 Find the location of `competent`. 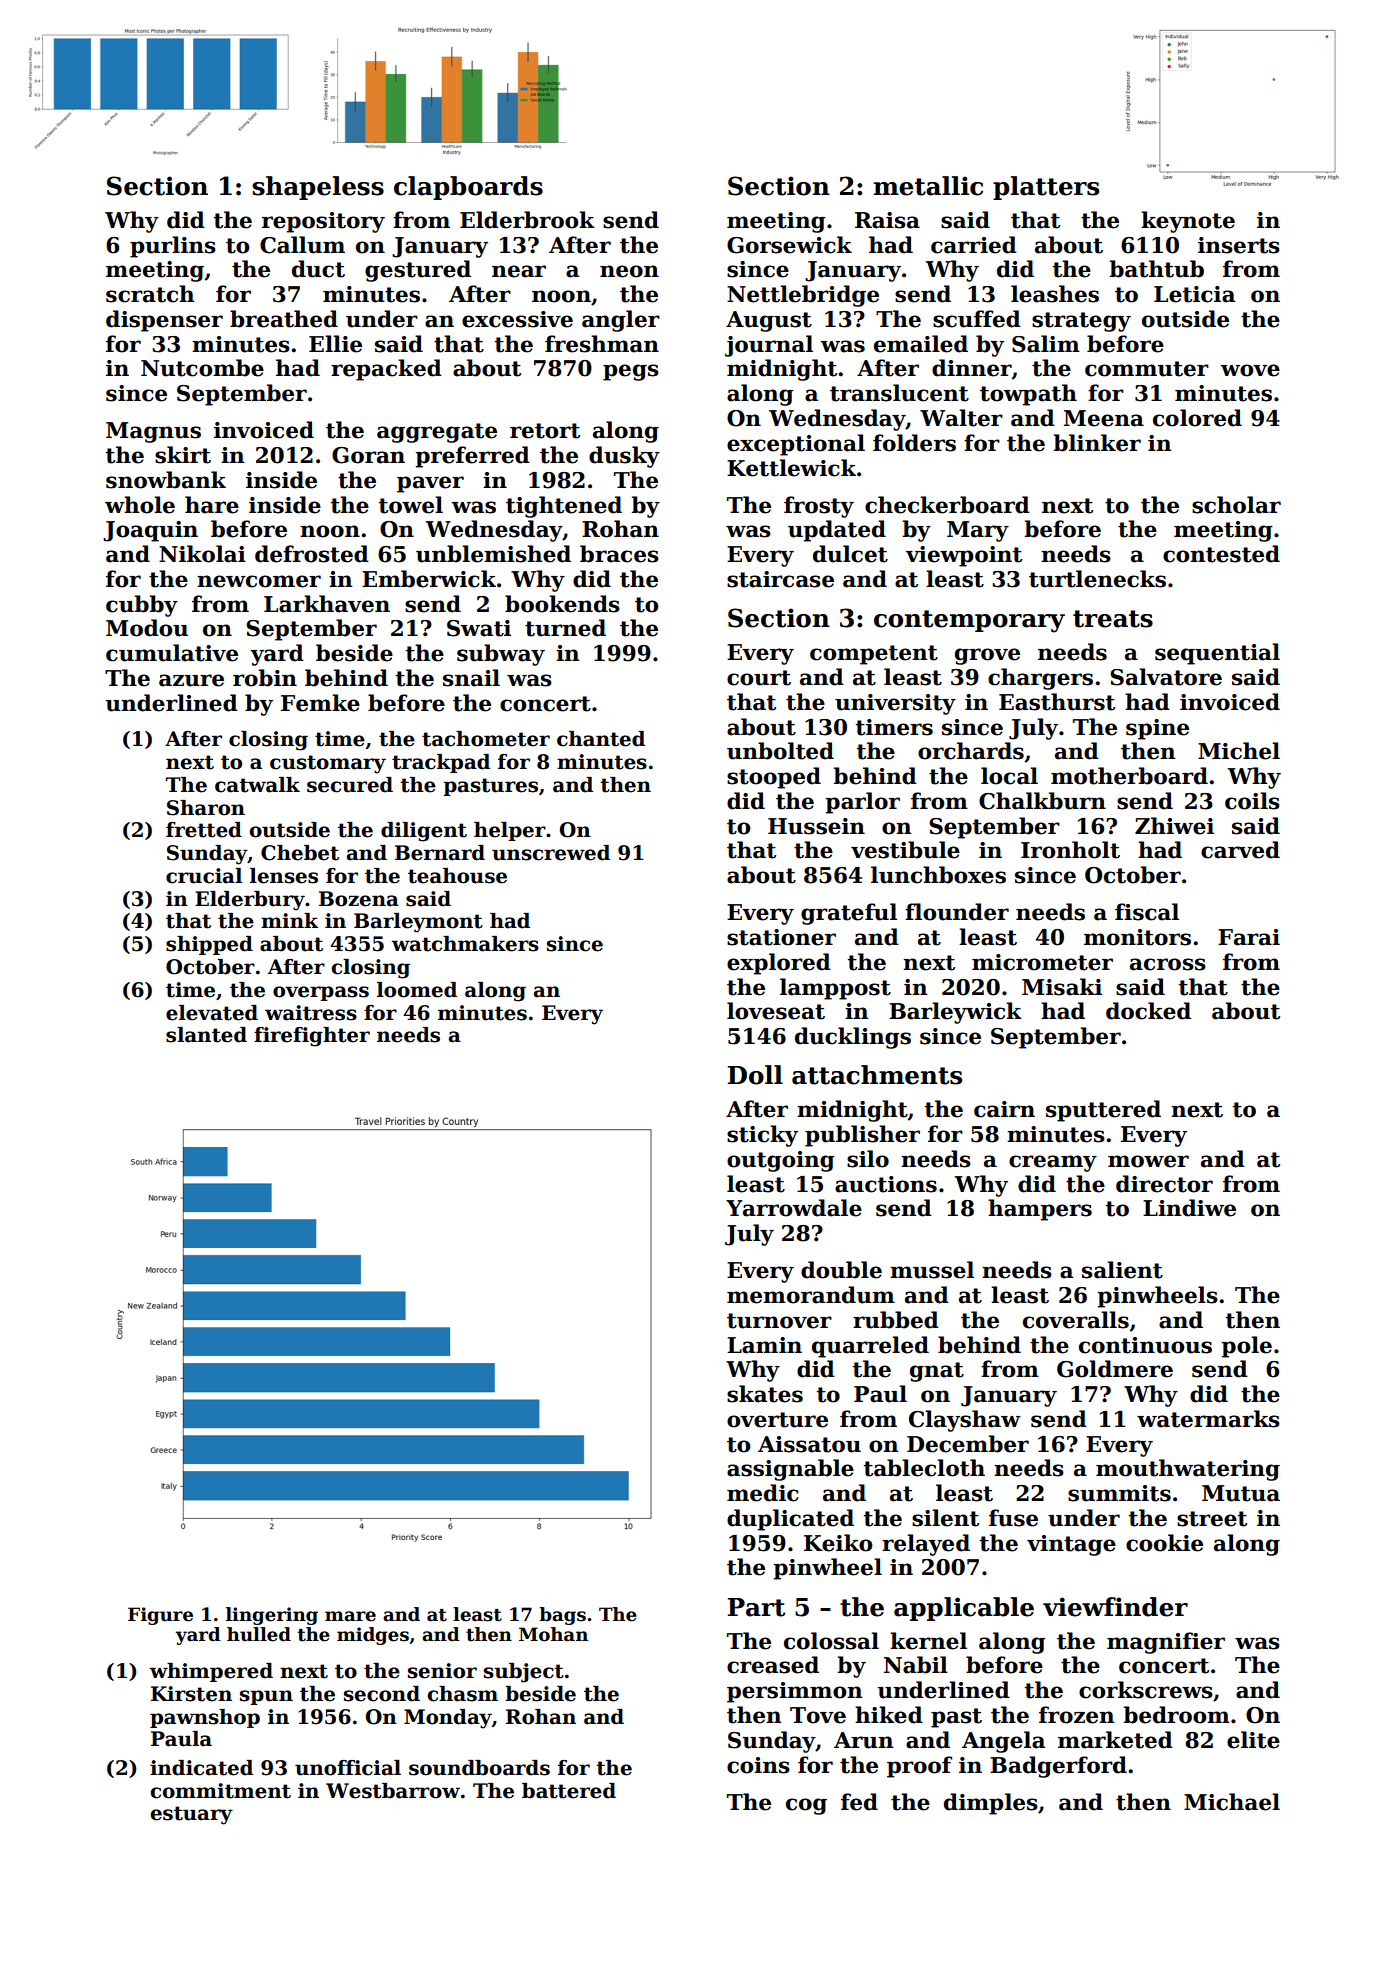

competent is located at coordinates (874, 655).
